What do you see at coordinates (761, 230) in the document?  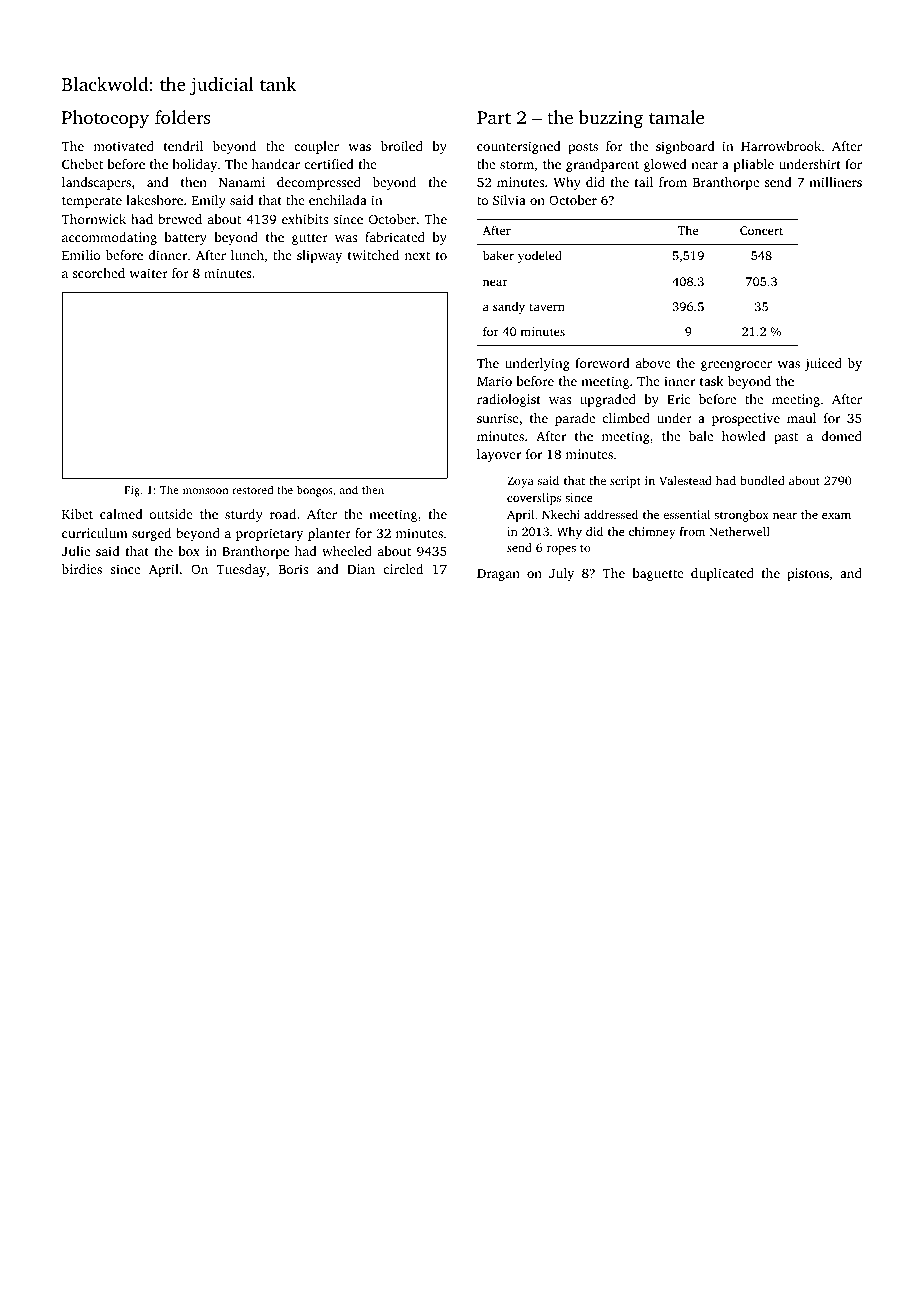 I see `Concert` at bounding box center [761, 230].
